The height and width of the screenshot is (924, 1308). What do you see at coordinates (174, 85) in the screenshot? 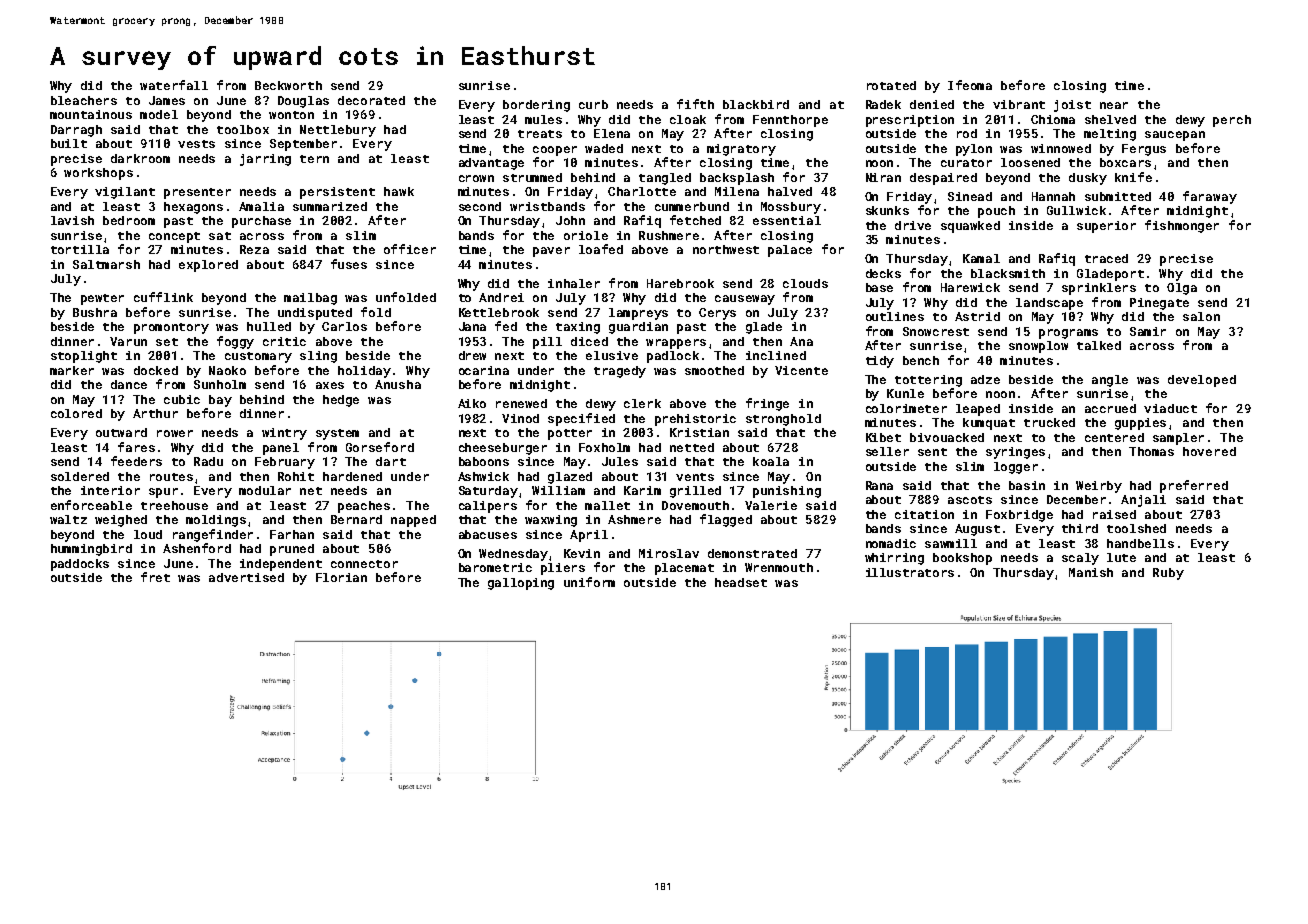
I see `waterfall` at bounding box center [174, 85].
